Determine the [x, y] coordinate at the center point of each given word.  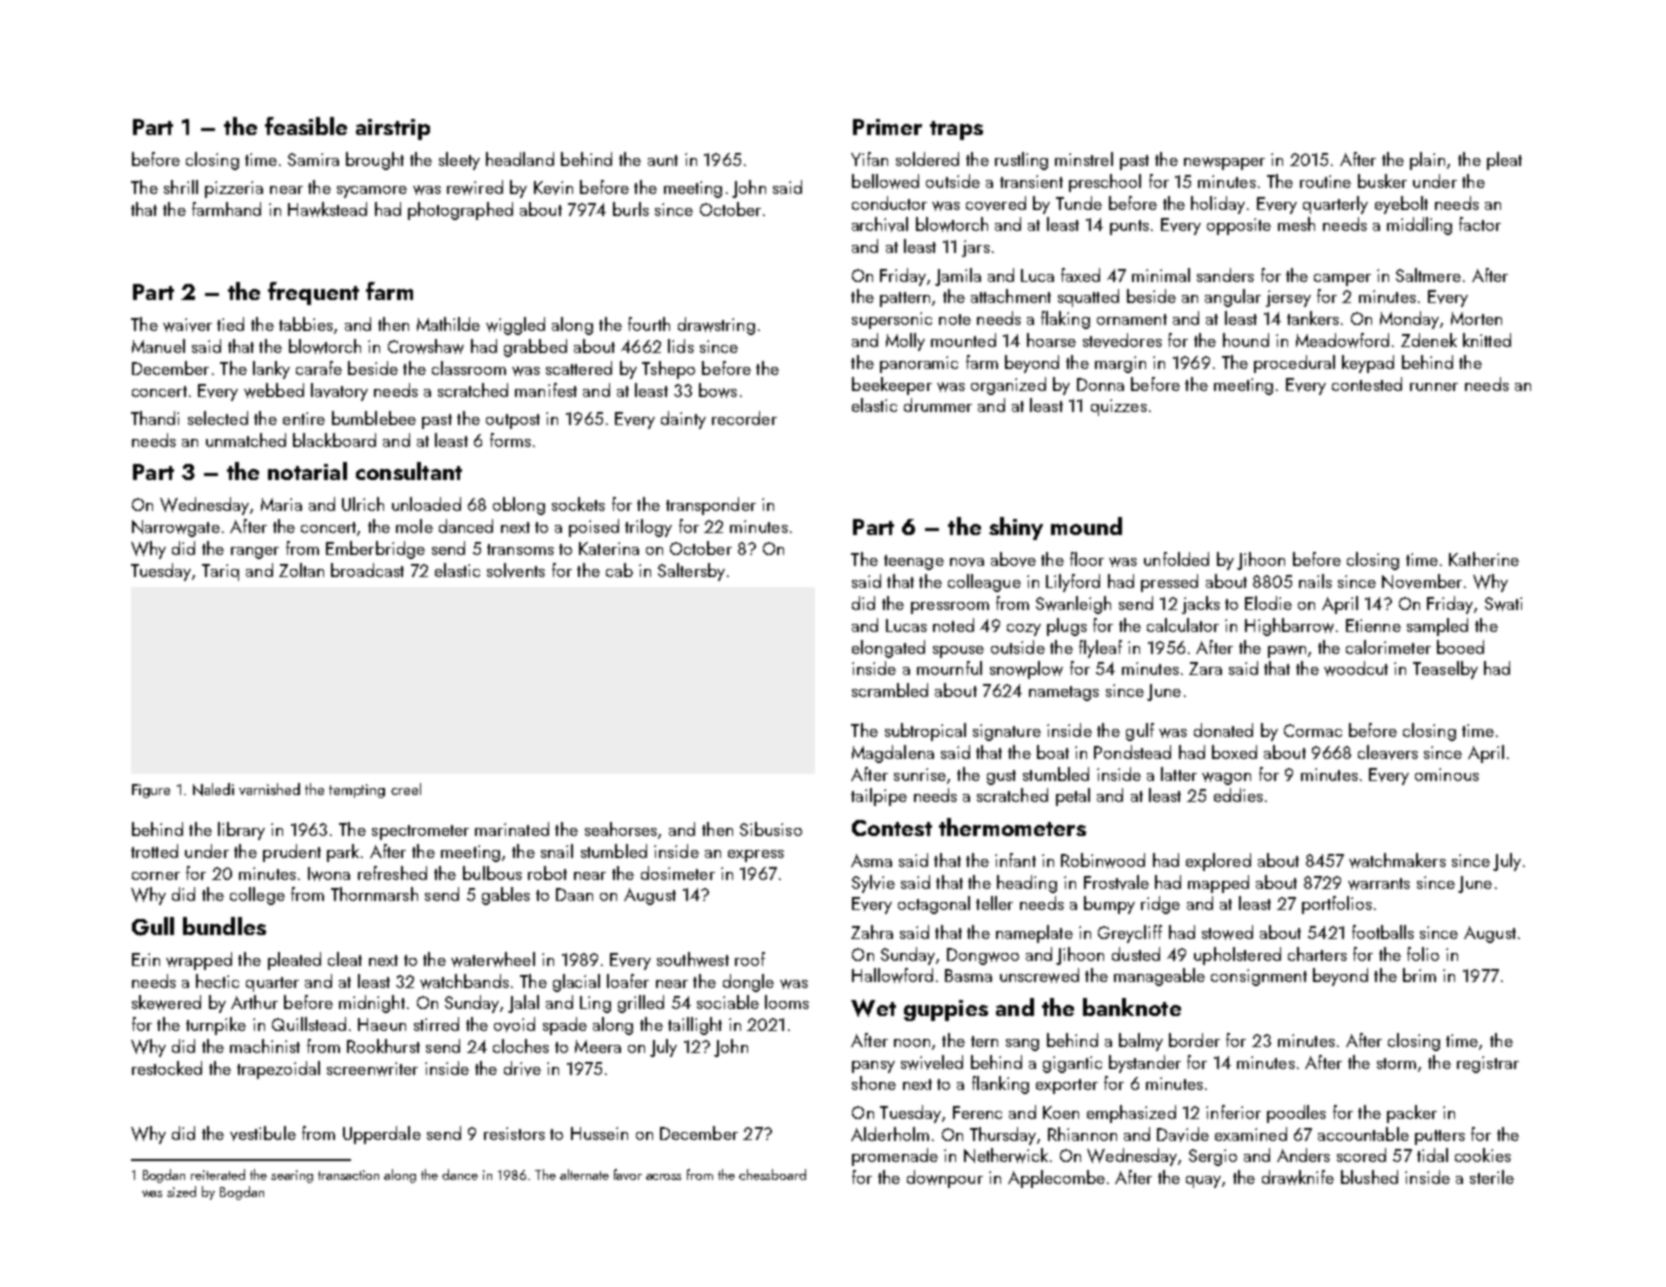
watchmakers [1397, 860]
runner [1434, 387]
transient [1031, 181]
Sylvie [873, 884]
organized [1008, 386]
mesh [1296, 224]
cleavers [1388, 752]
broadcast [367, 570]
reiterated [218, 1174]
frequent [313, 293]
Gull [153, 926]
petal [1073, 797]
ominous [1447, 774]
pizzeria [234, 189]
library [241, 831]
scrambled [890, 690]
